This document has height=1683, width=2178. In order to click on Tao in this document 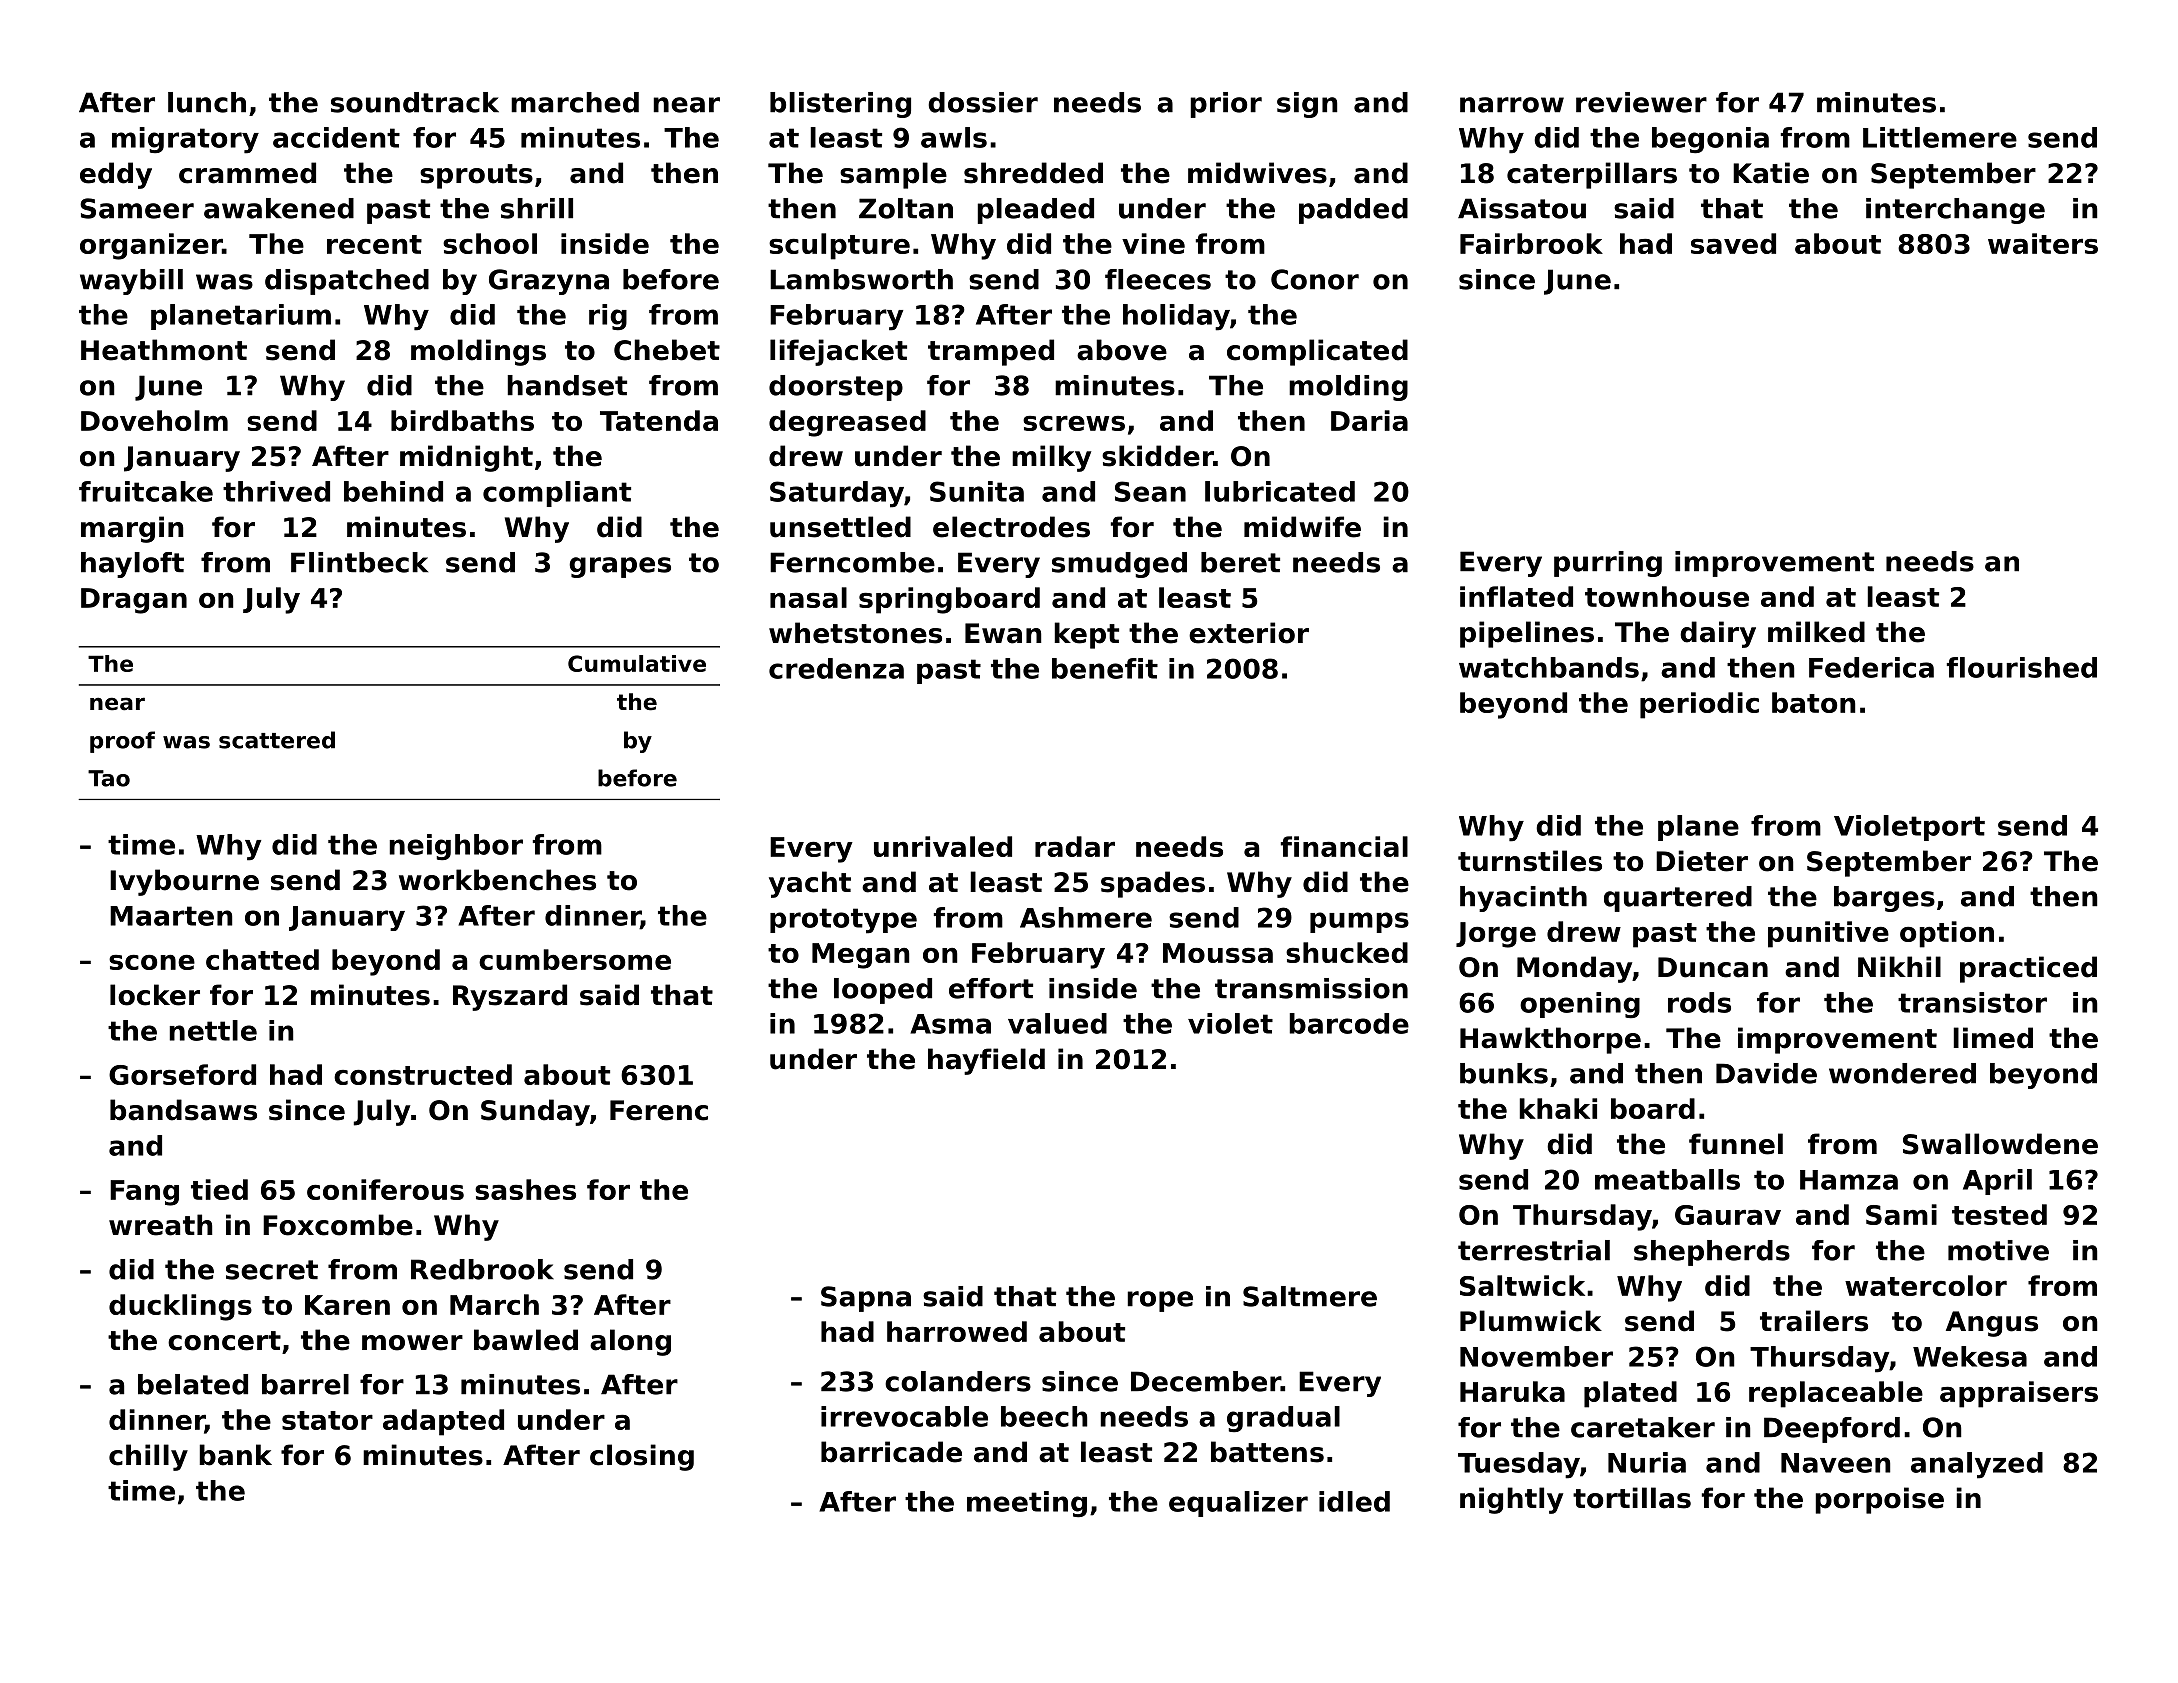, I will do `click(109, 778)`.
